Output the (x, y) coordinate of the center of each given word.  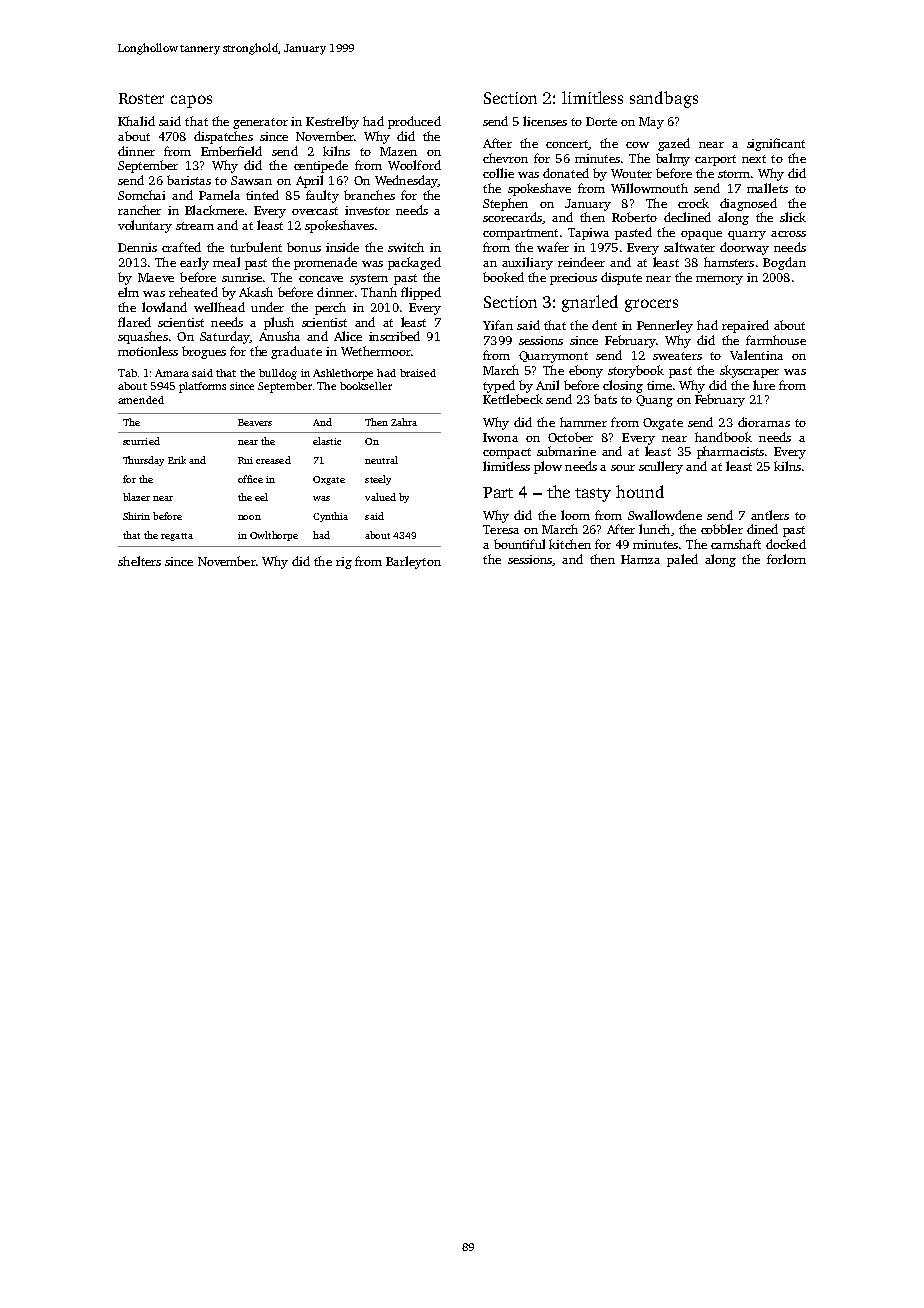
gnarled (590, 303)
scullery (661, 467)
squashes (143, 337)
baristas (189, 180)
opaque (701, 235)
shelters (139, 561)
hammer (583, 422)
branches (369, 195)
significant (776, 144)
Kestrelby (332, 122)
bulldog (278, 374)
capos (191, 101)
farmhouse (776, 340)
